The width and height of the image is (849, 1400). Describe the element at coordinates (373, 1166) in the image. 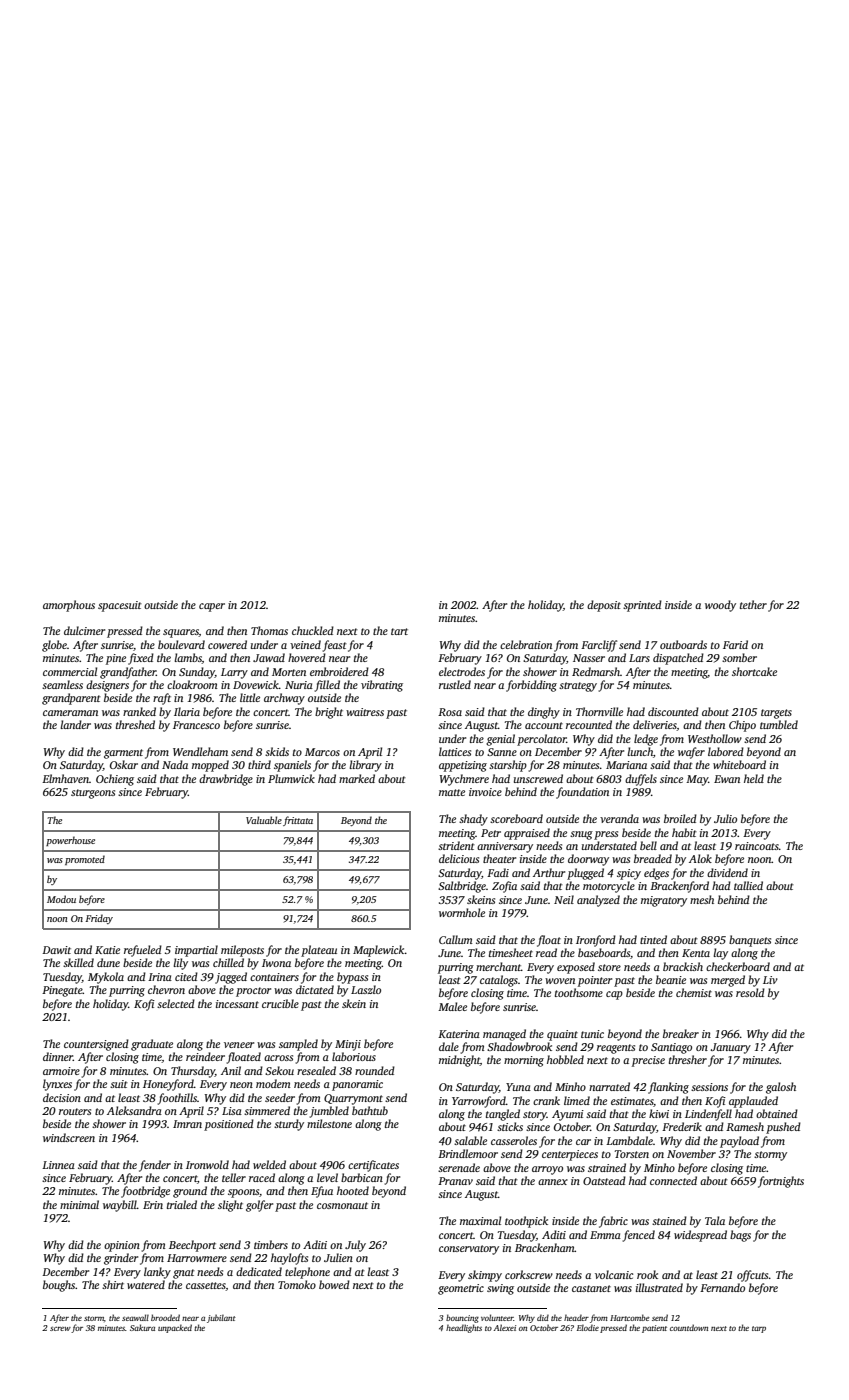

I see `certificates` at that location.
